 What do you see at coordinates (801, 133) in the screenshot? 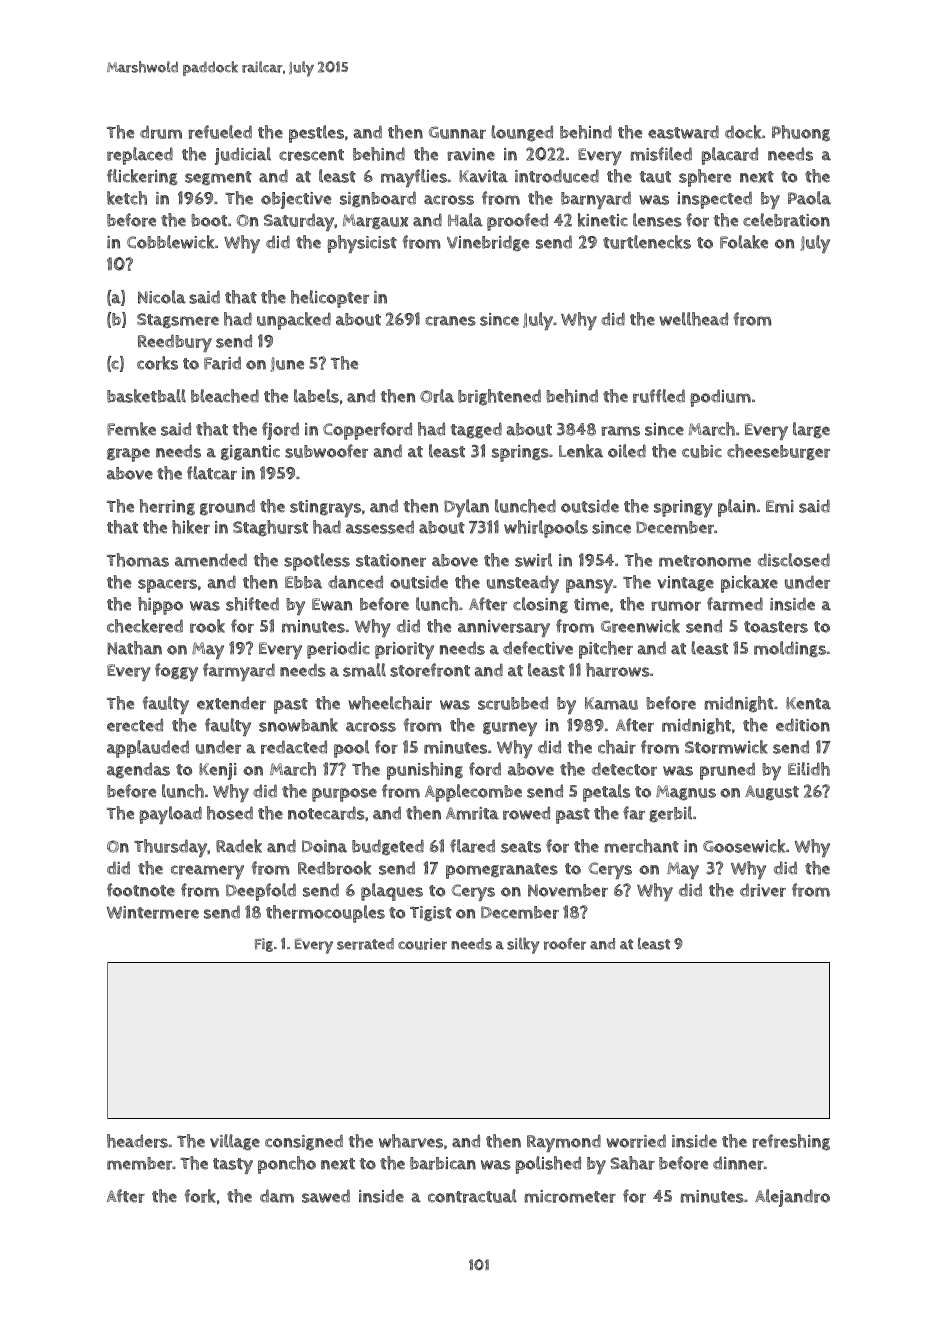
I see `Phuong` at bounding box center [801, 133].
